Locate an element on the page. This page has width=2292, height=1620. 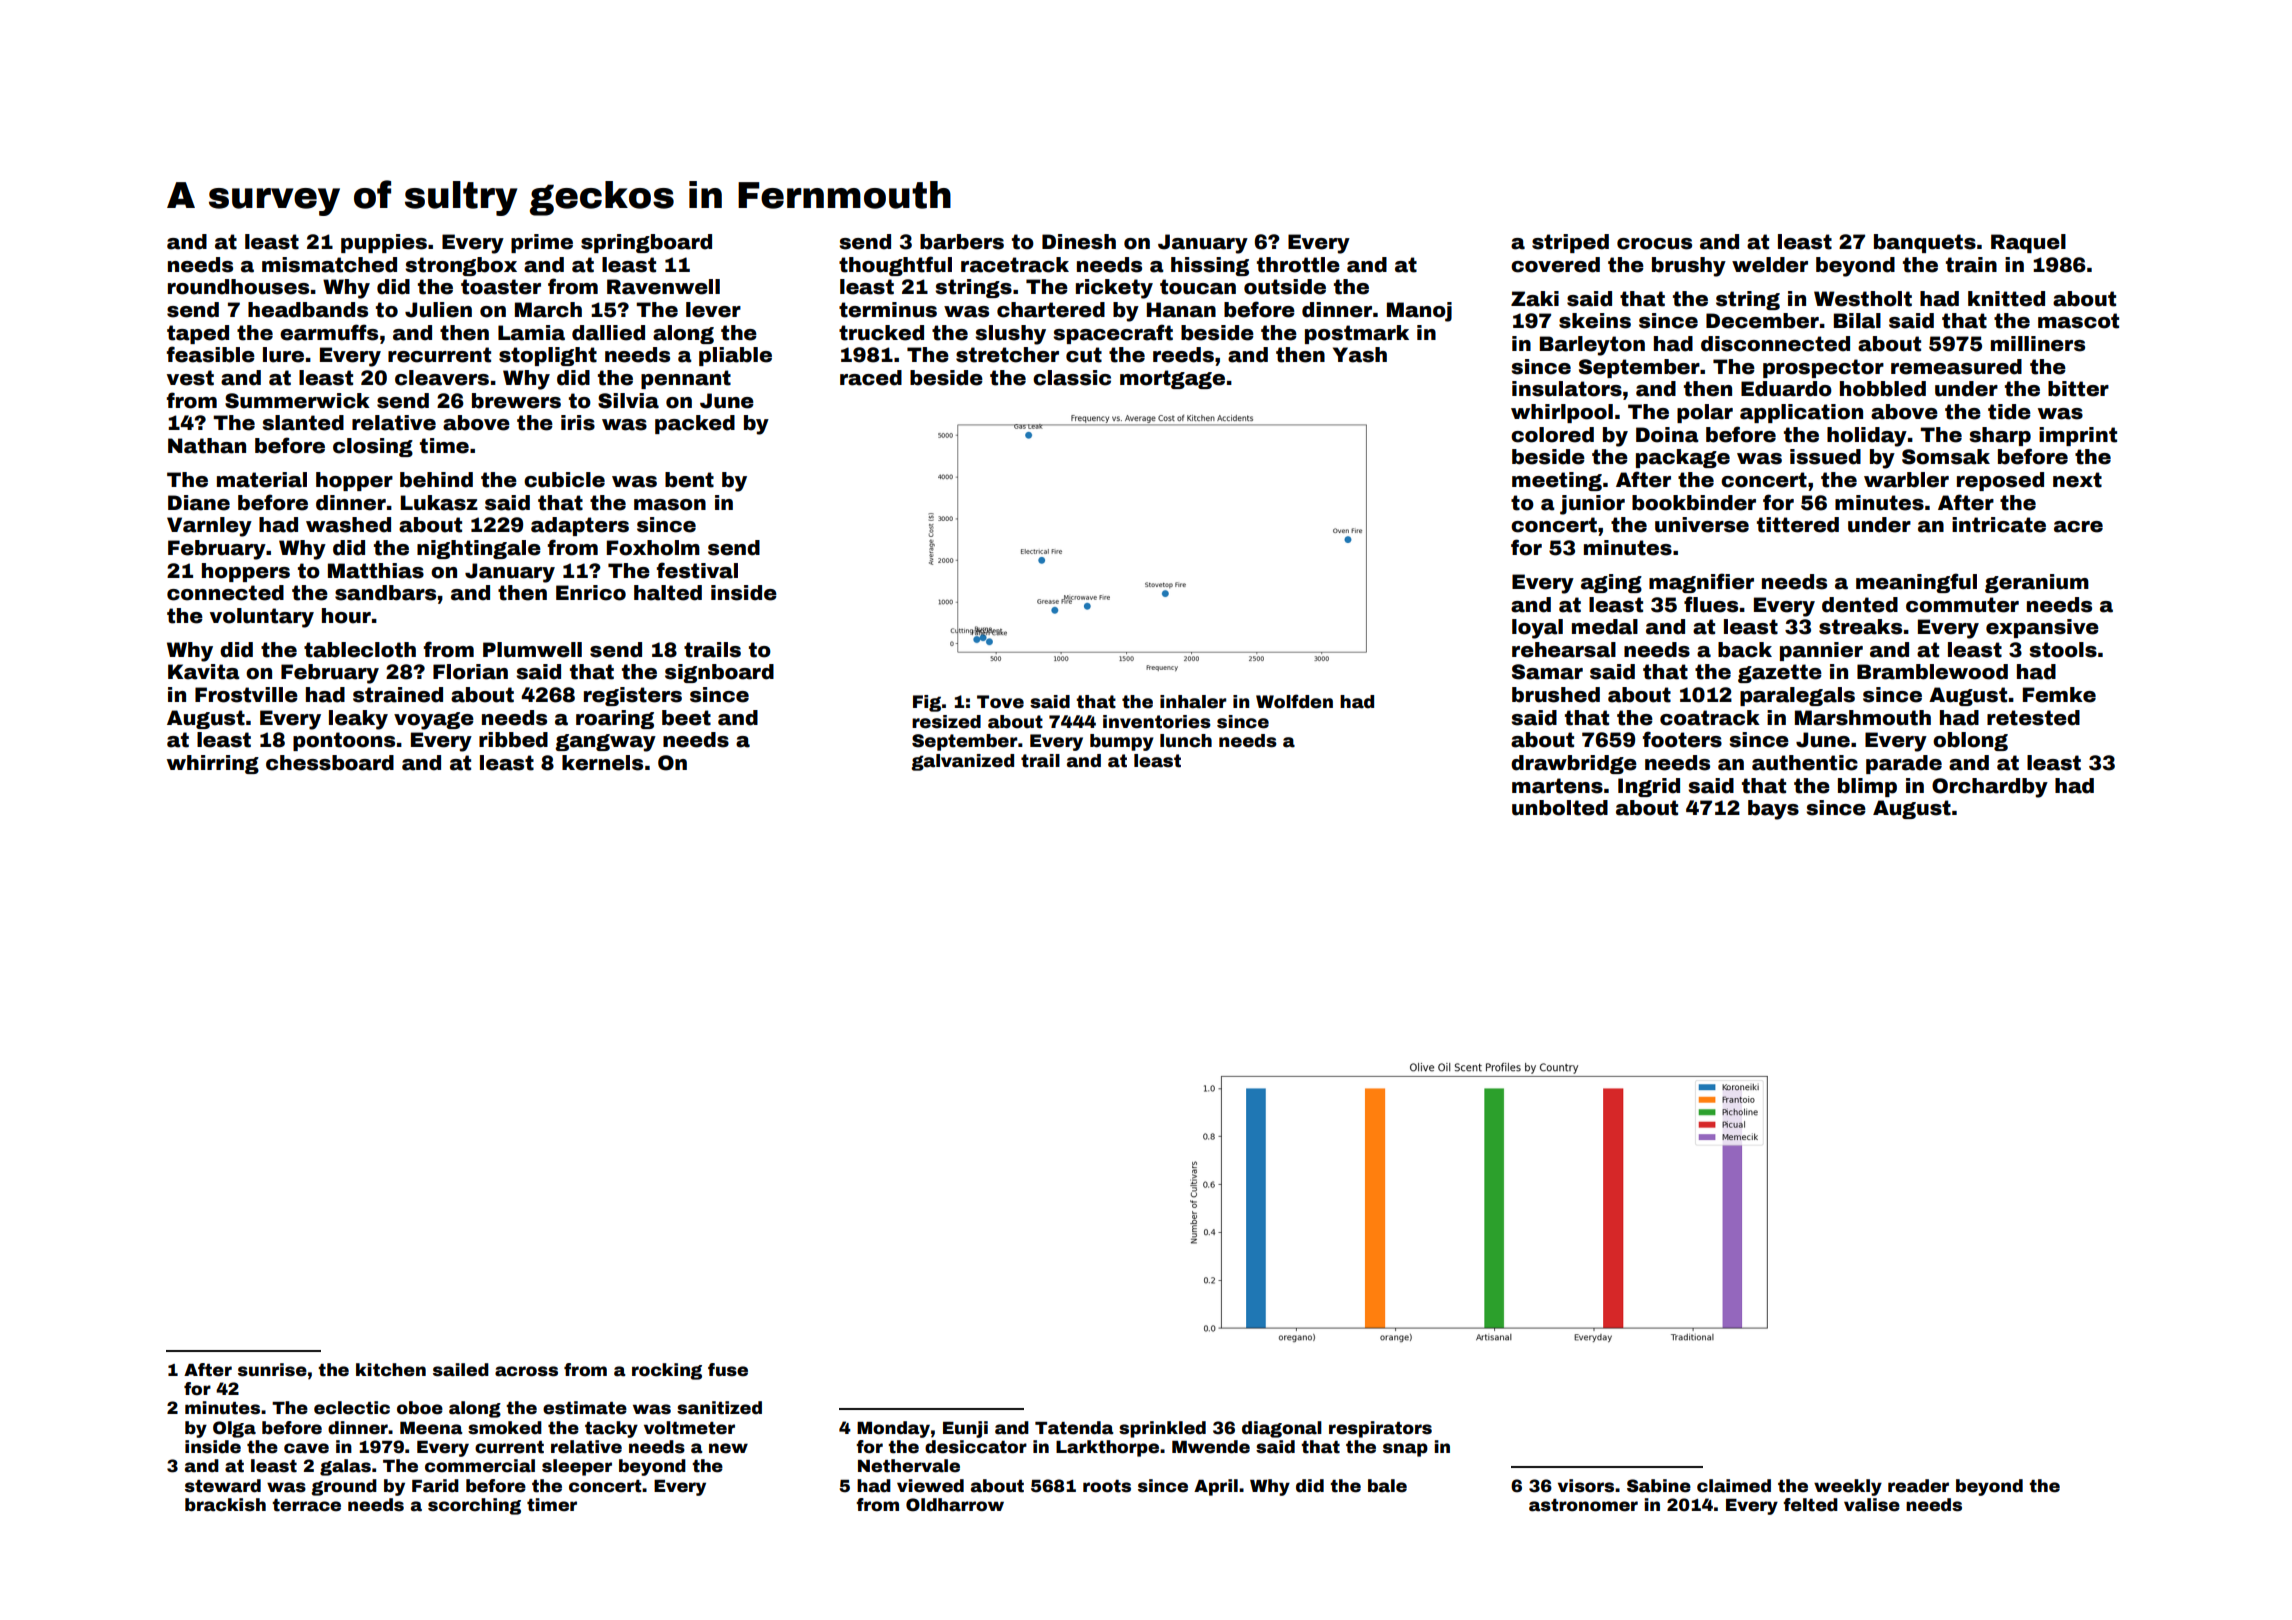
striped is located at coordinates (1570, 243).
